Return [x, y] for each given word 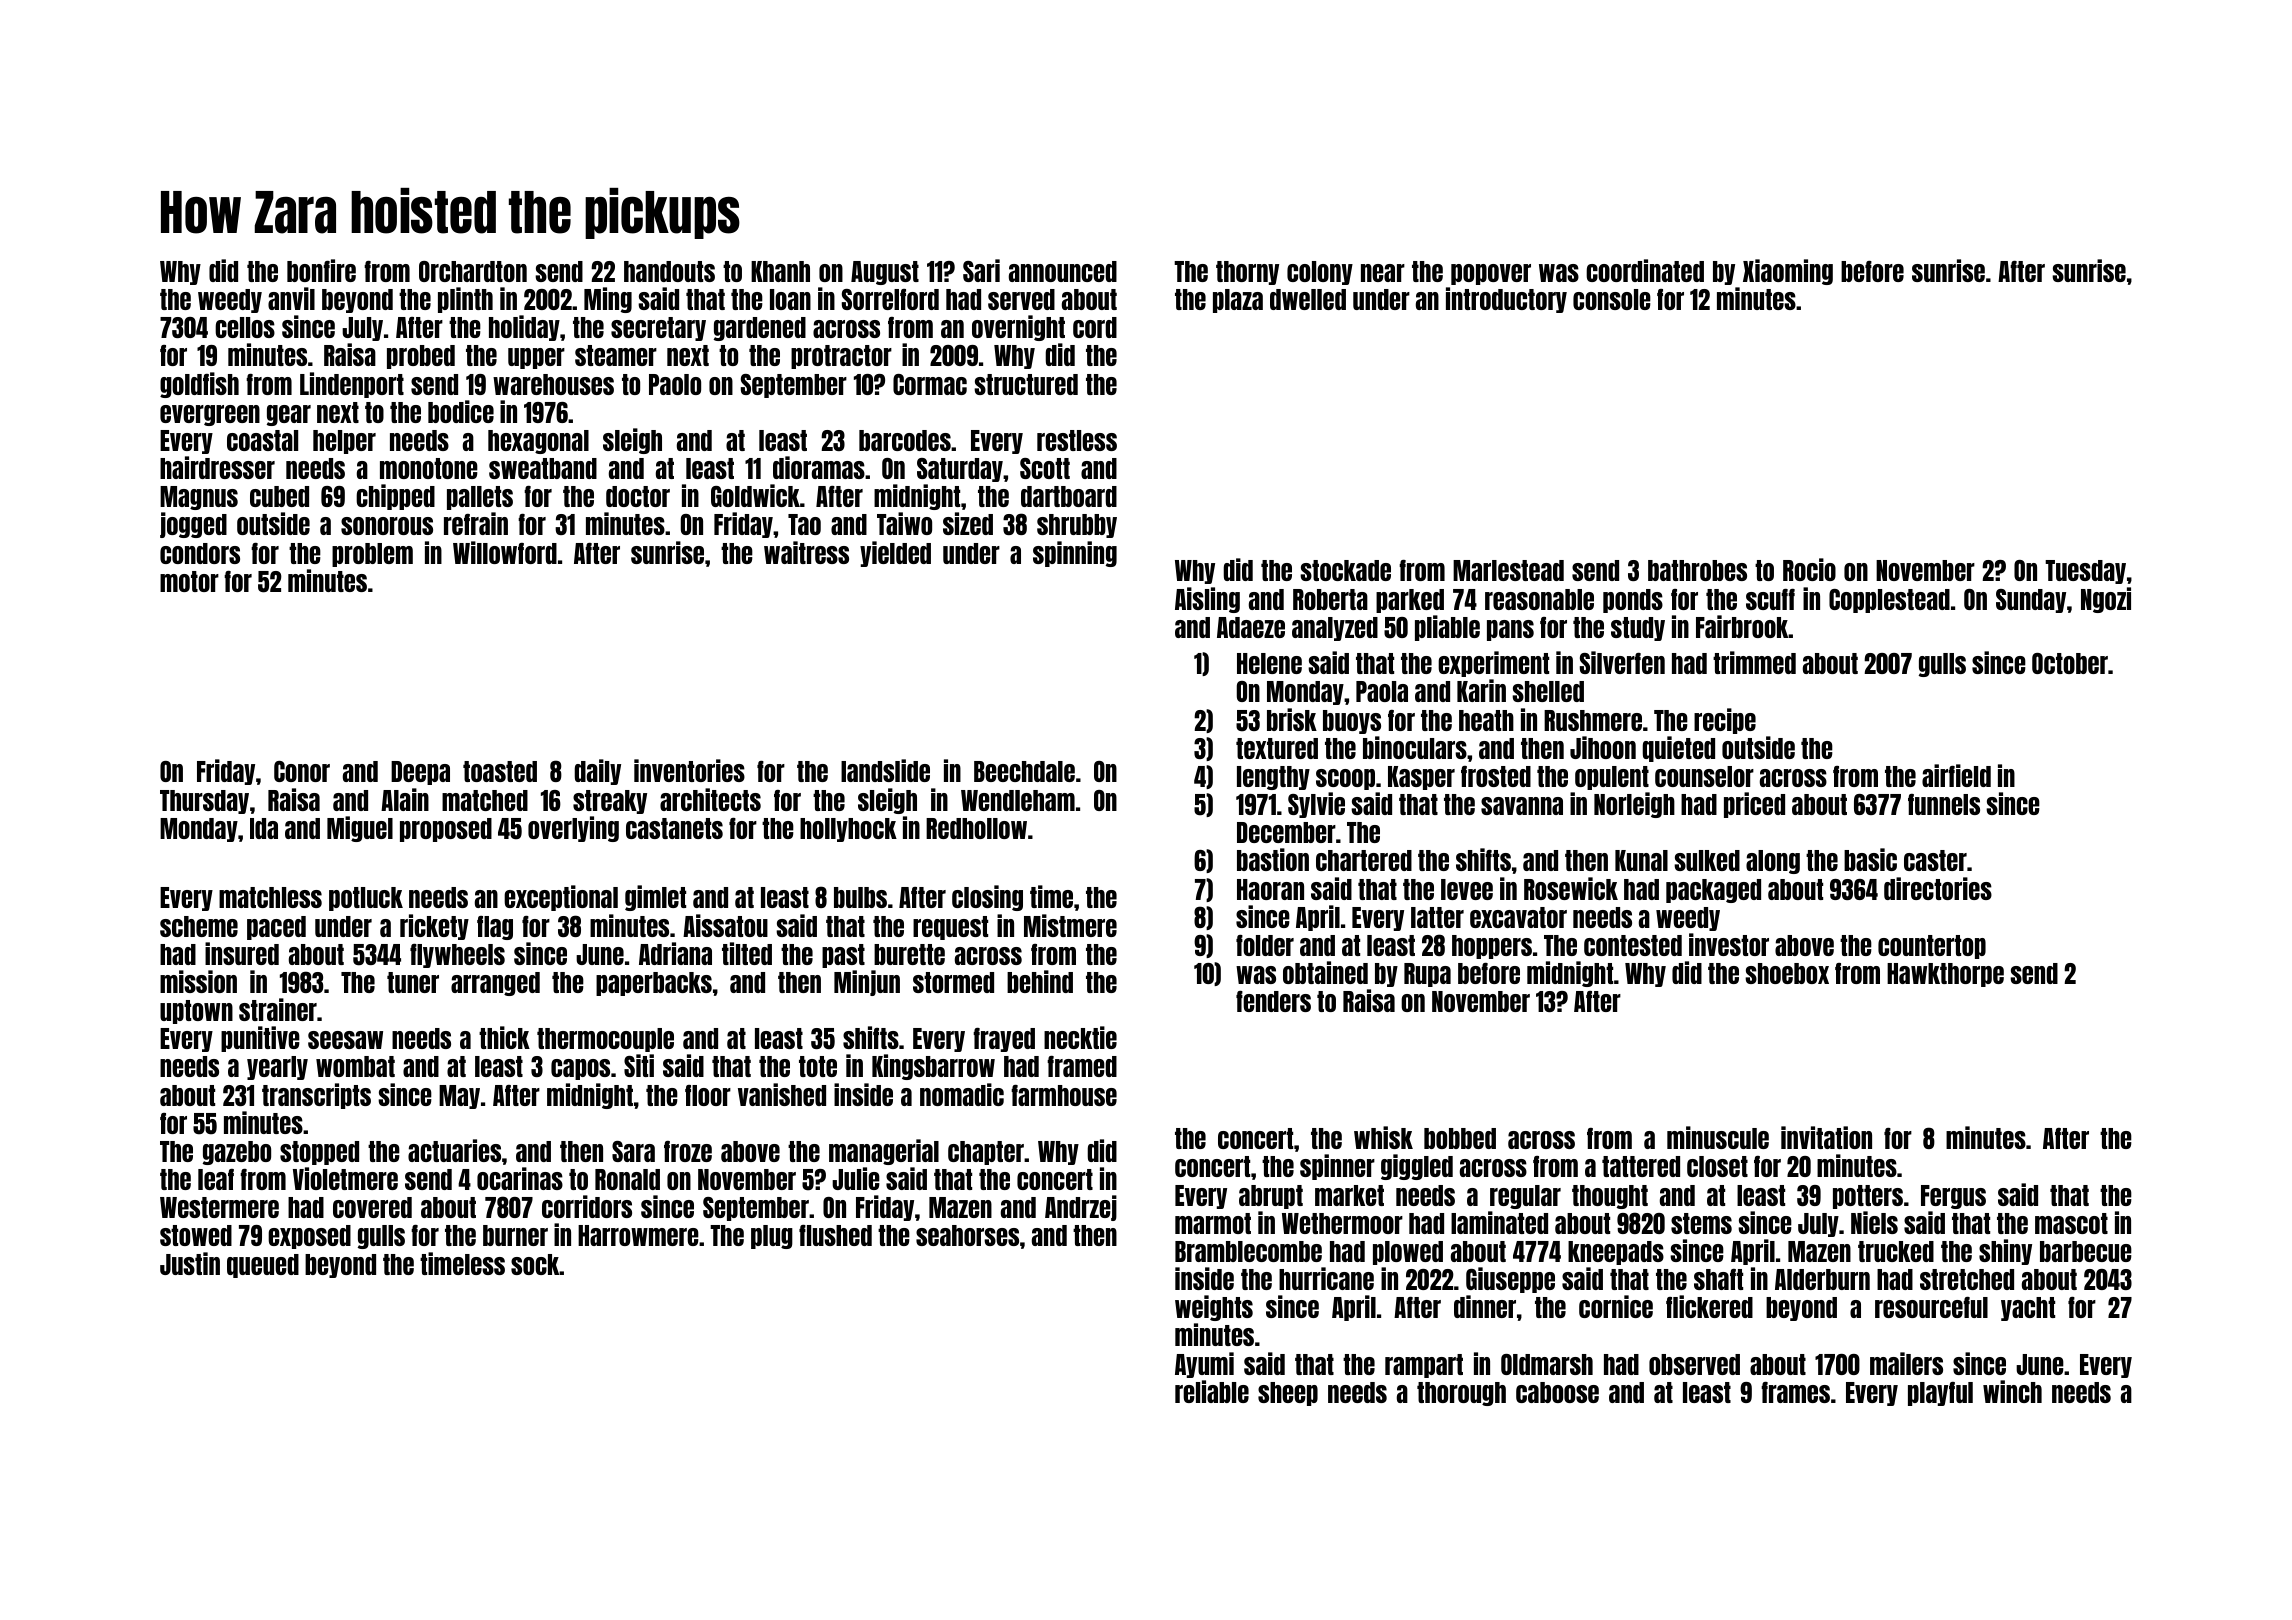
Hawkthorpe [1945, 975]
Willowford [505, 552]
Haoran [1270, 889]
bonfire [321, 270]
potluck [366, 899]
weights [1214, 1308]
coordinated [1645, 270]
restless [1077, 440]
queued [263, 1266]
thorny [1247, 273]
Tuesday [2085, 572]
